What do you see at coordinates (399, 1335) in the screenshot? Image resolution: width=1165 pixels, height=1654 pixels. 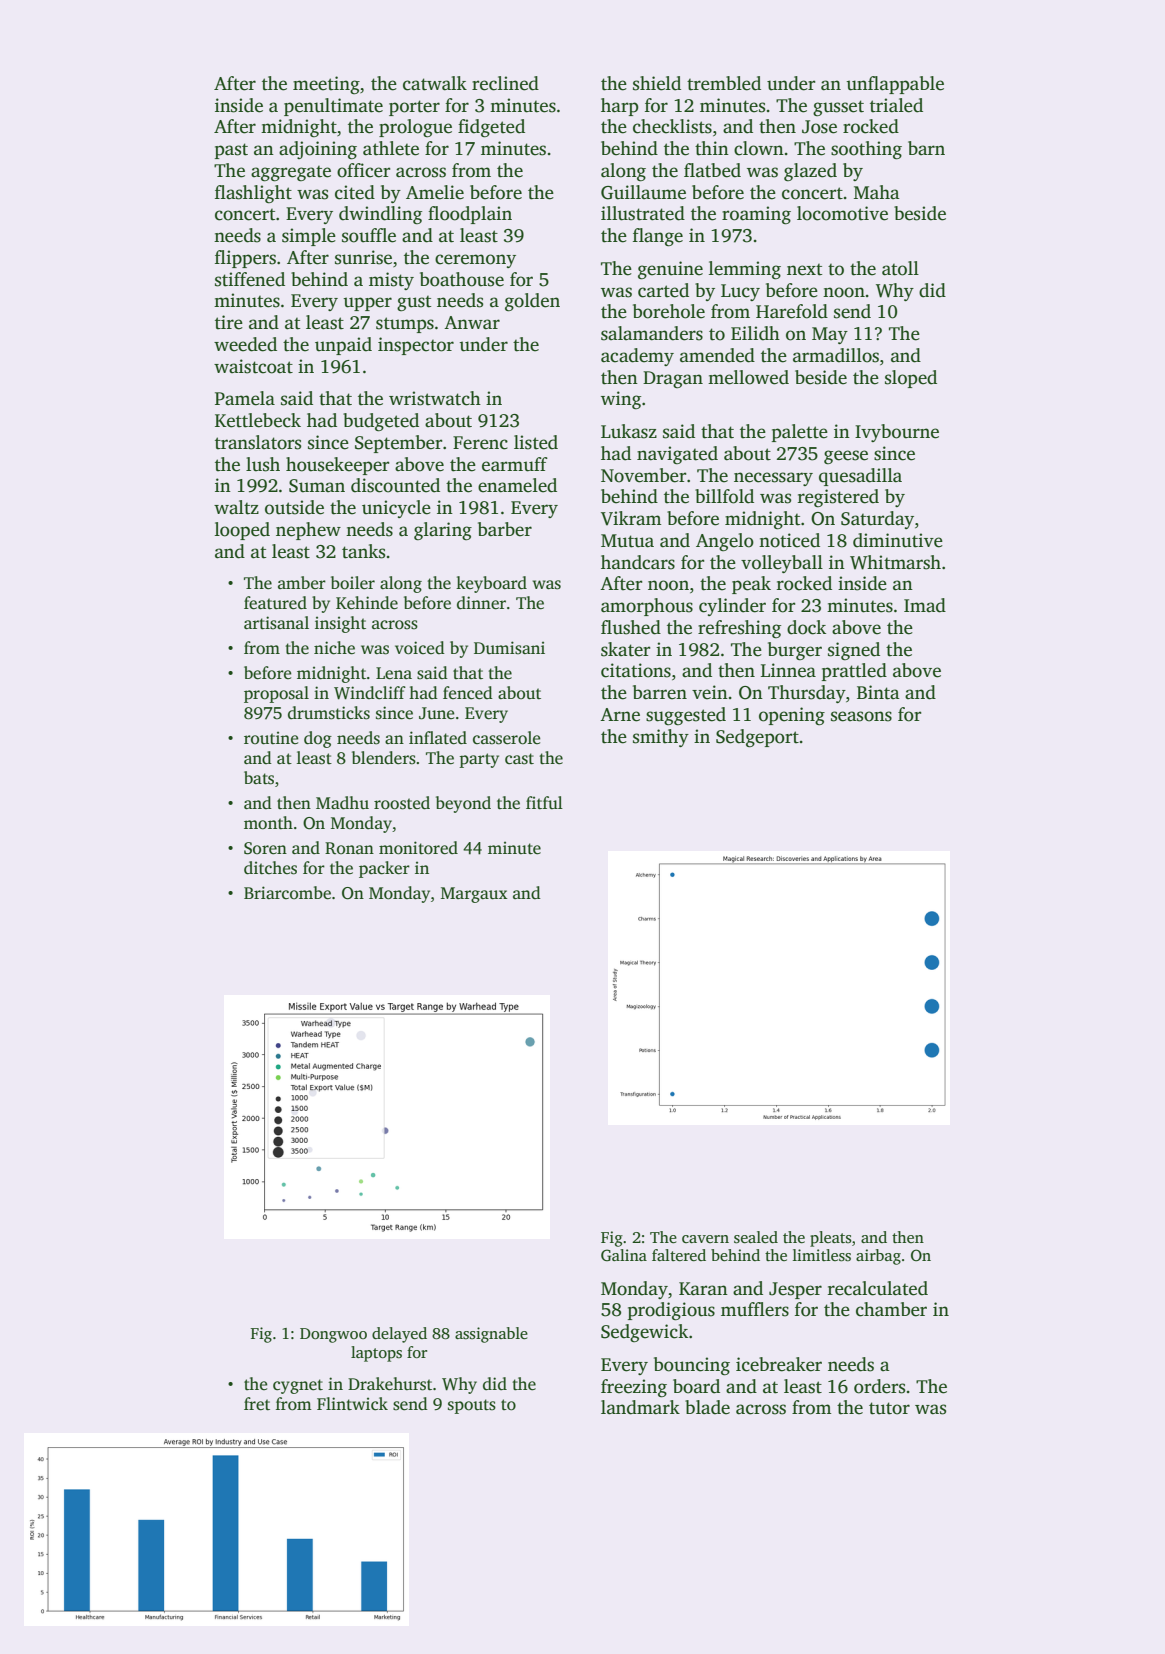 I see `delayed` at bounding box center [399, 1335].
